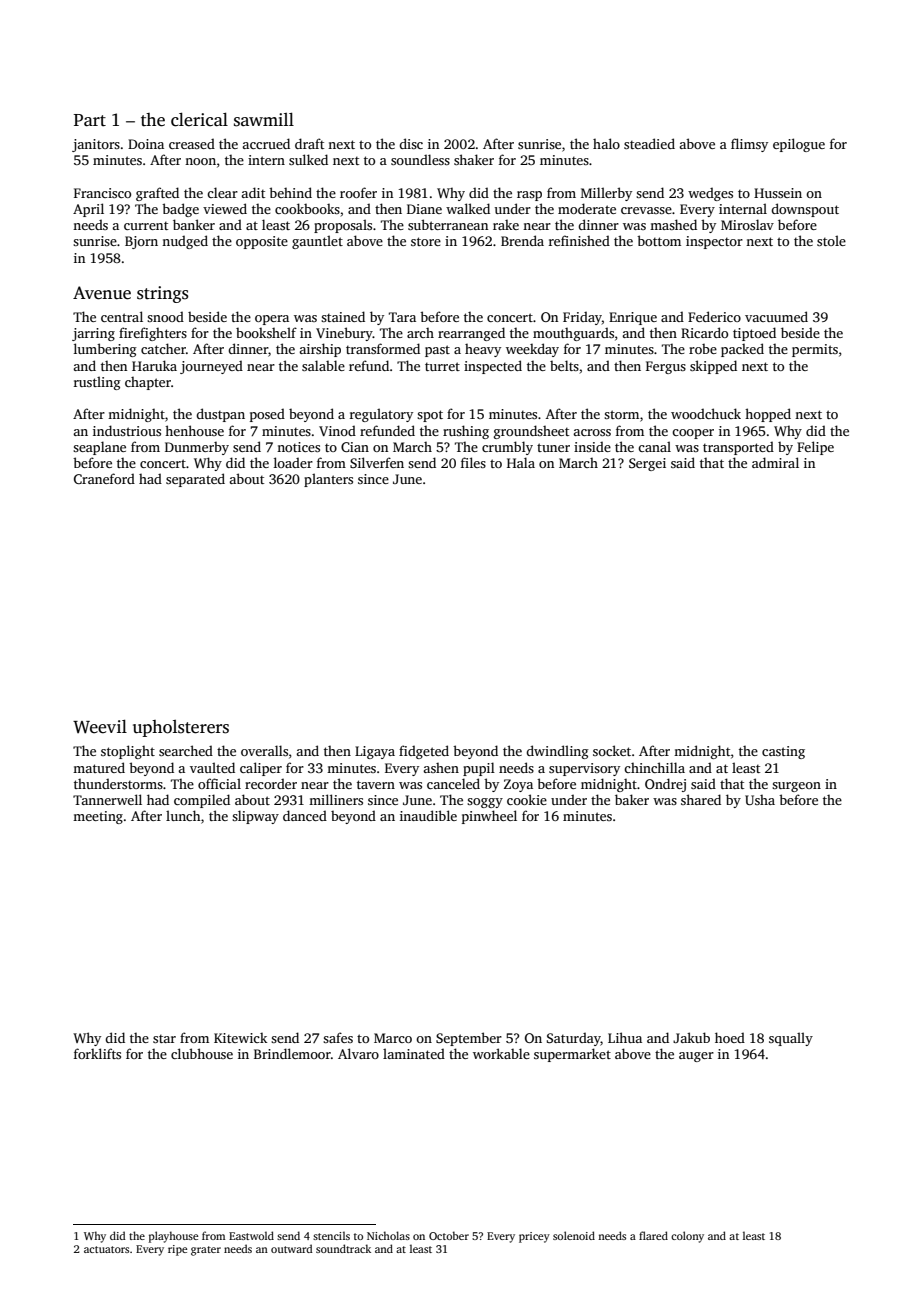  Describe the element at coordinates (815, 448) in the document. I see `Felipe` at that location.
